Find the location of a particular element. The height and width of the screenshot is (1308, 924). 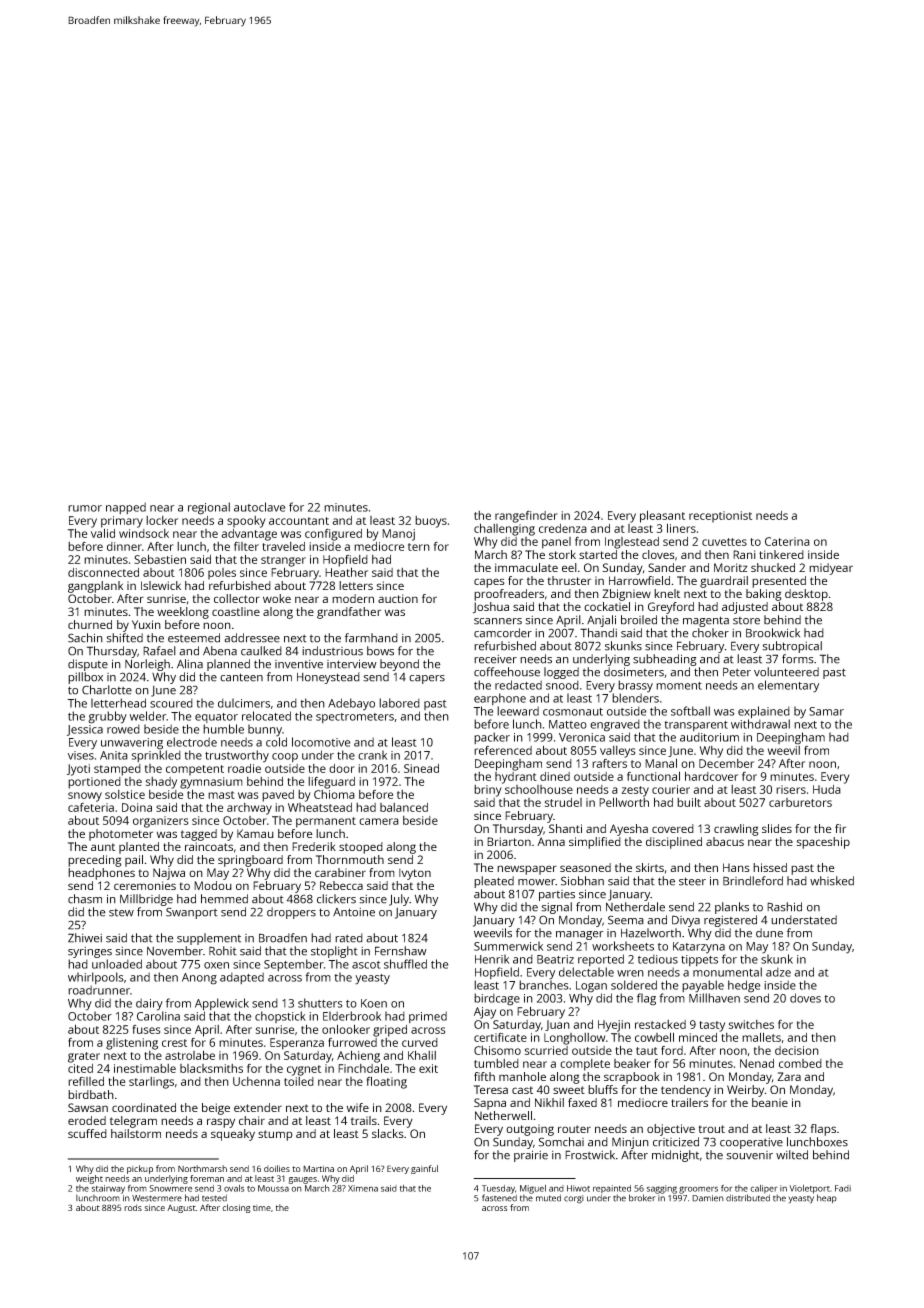

farmhand is located at coordinates (371, 638).
